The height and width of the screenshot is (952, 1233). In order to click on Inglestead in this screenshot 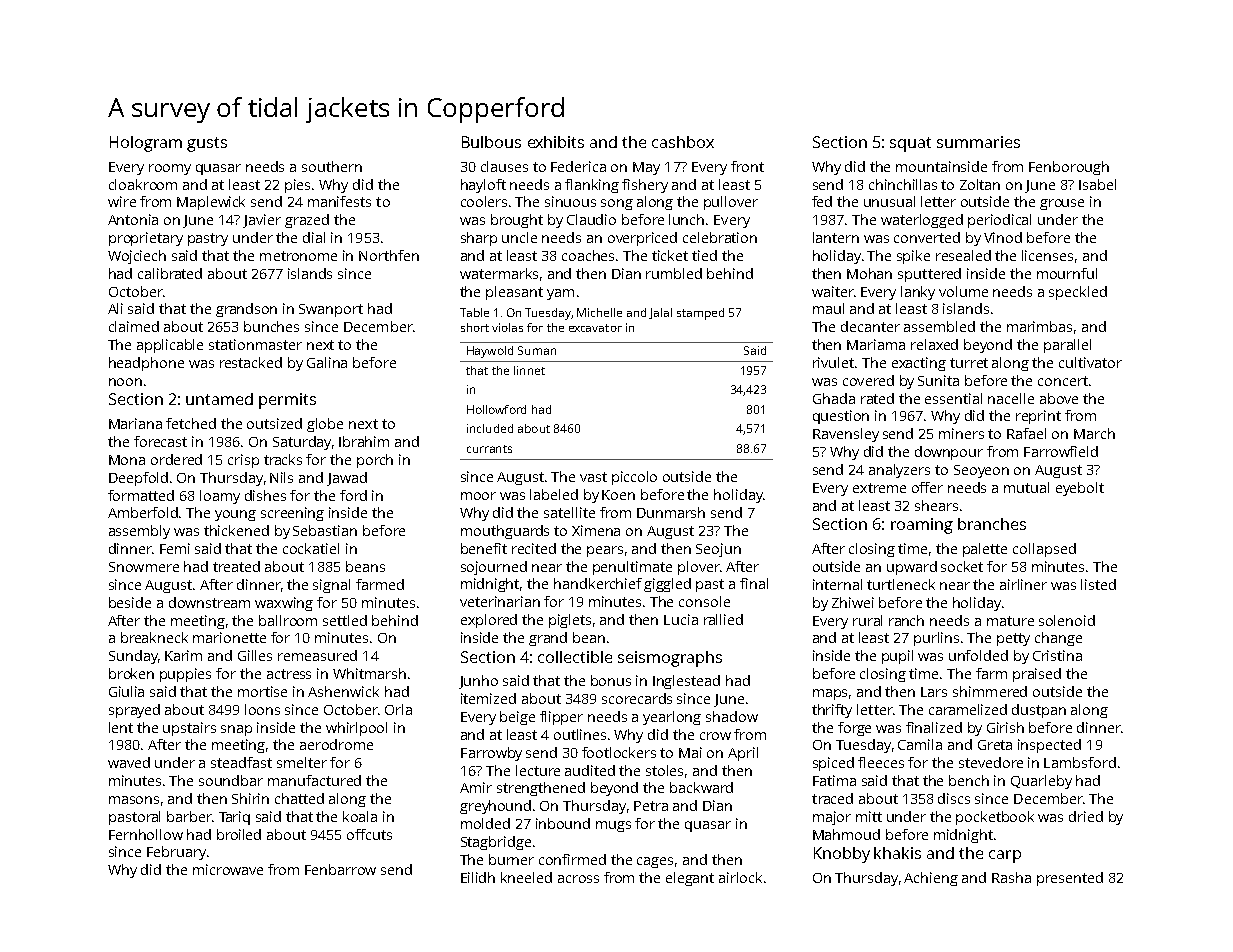, I will do `click(686, 682)`.
